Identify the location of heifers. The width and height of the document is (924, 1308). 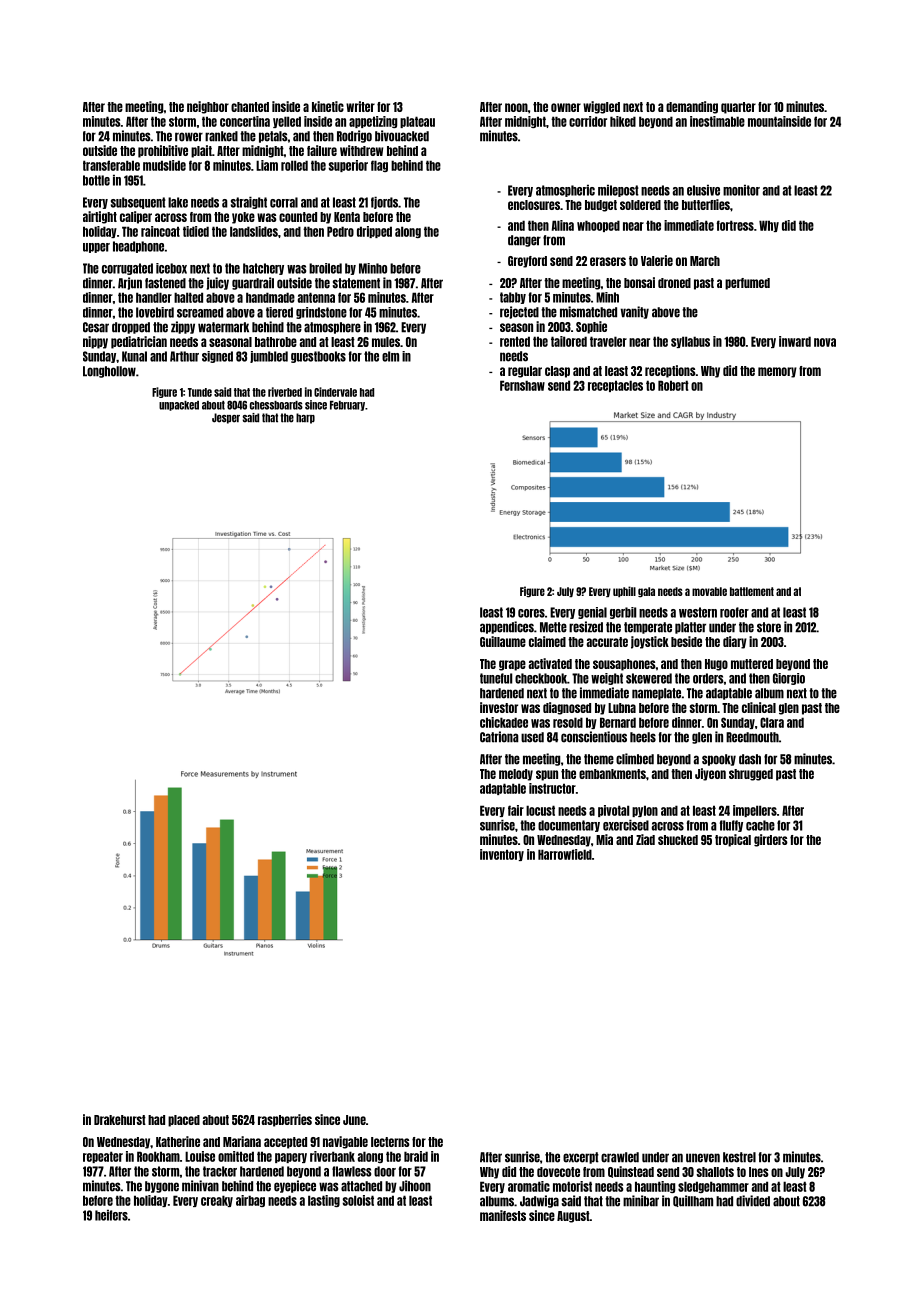
(111, 1215).
